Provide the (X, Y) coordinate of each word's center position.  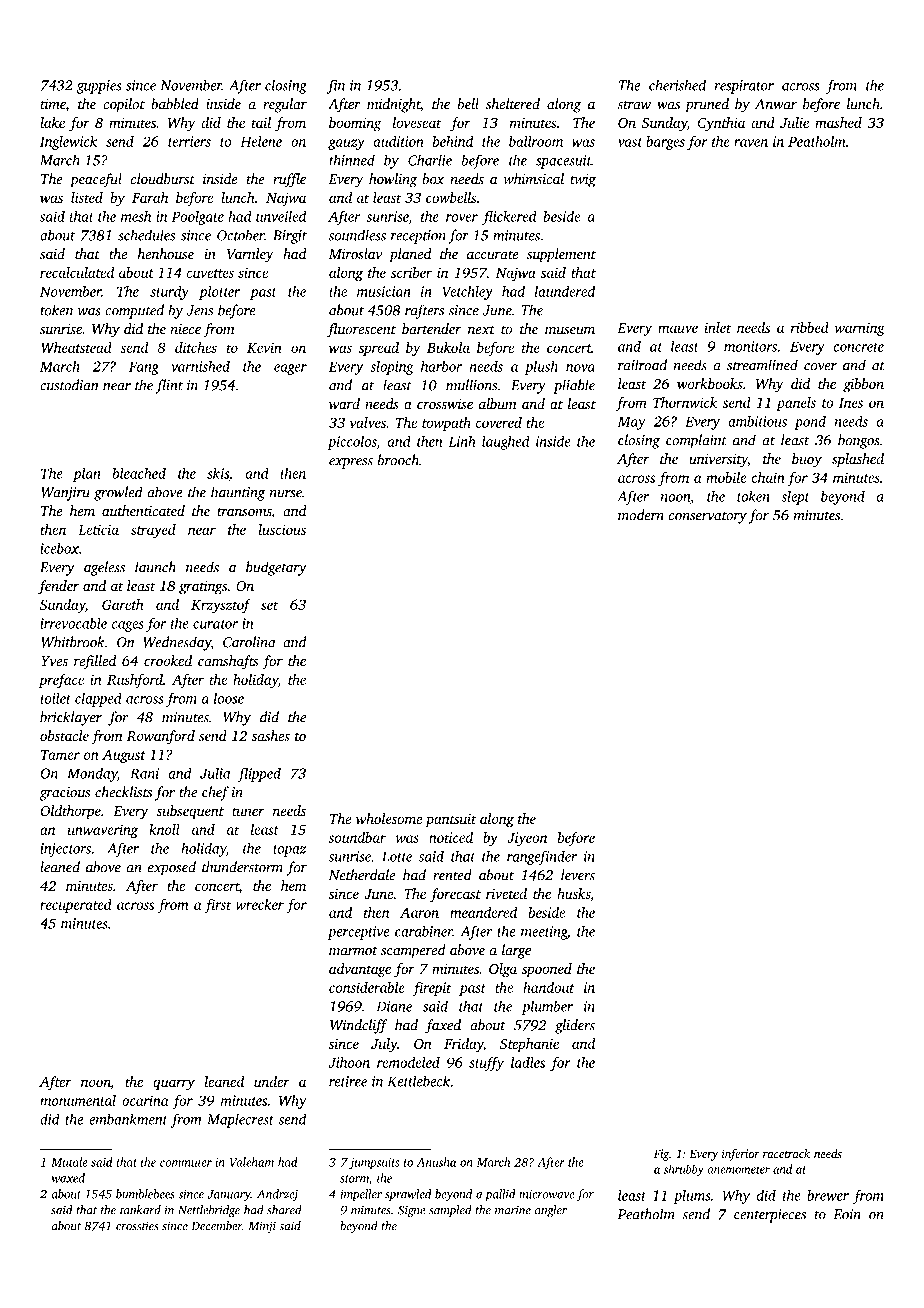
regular (285, 105)
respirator (744, 87)
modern (641, 515)
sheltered (513, 104)
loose (229, 698)
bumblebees (145, 1194)
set (269, 605)
